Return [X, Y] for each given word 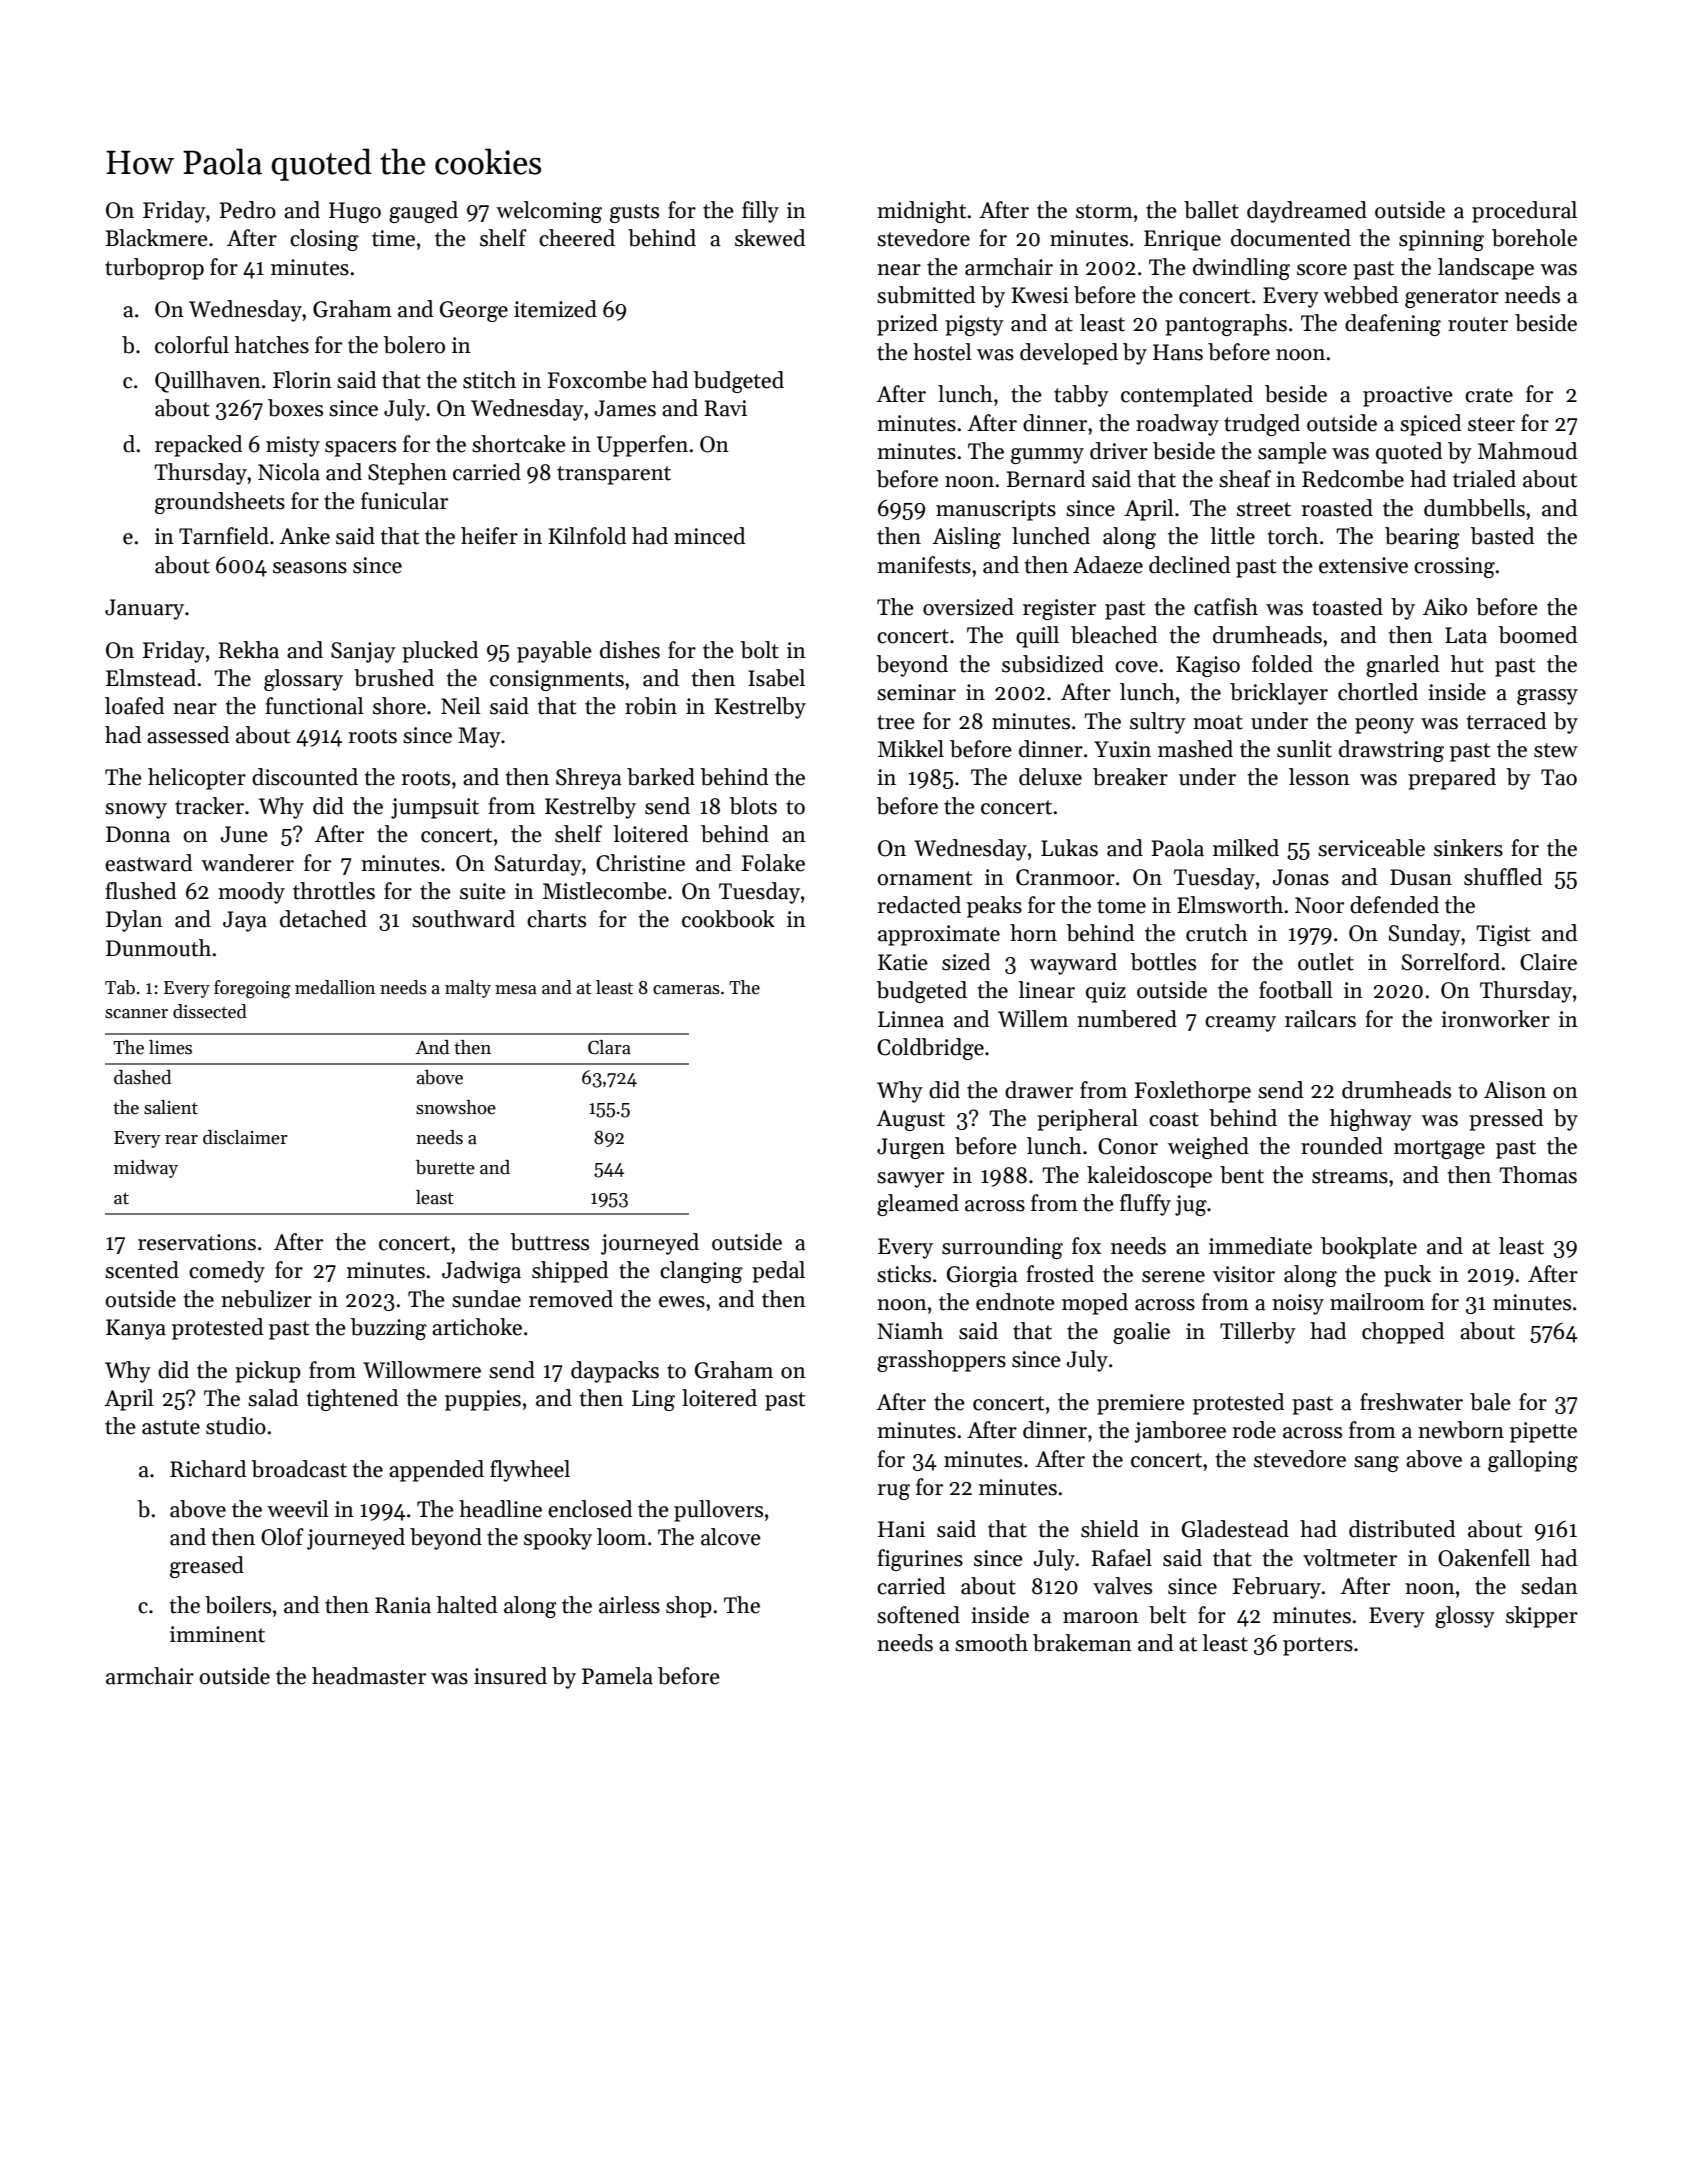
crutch [1217, 933]
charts [556, 919]
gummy [1047, 456]
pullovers [718, 1511]
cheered [577, 238]
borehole [1534, 238]
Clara [609, 1047]
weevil [298, 1509]
